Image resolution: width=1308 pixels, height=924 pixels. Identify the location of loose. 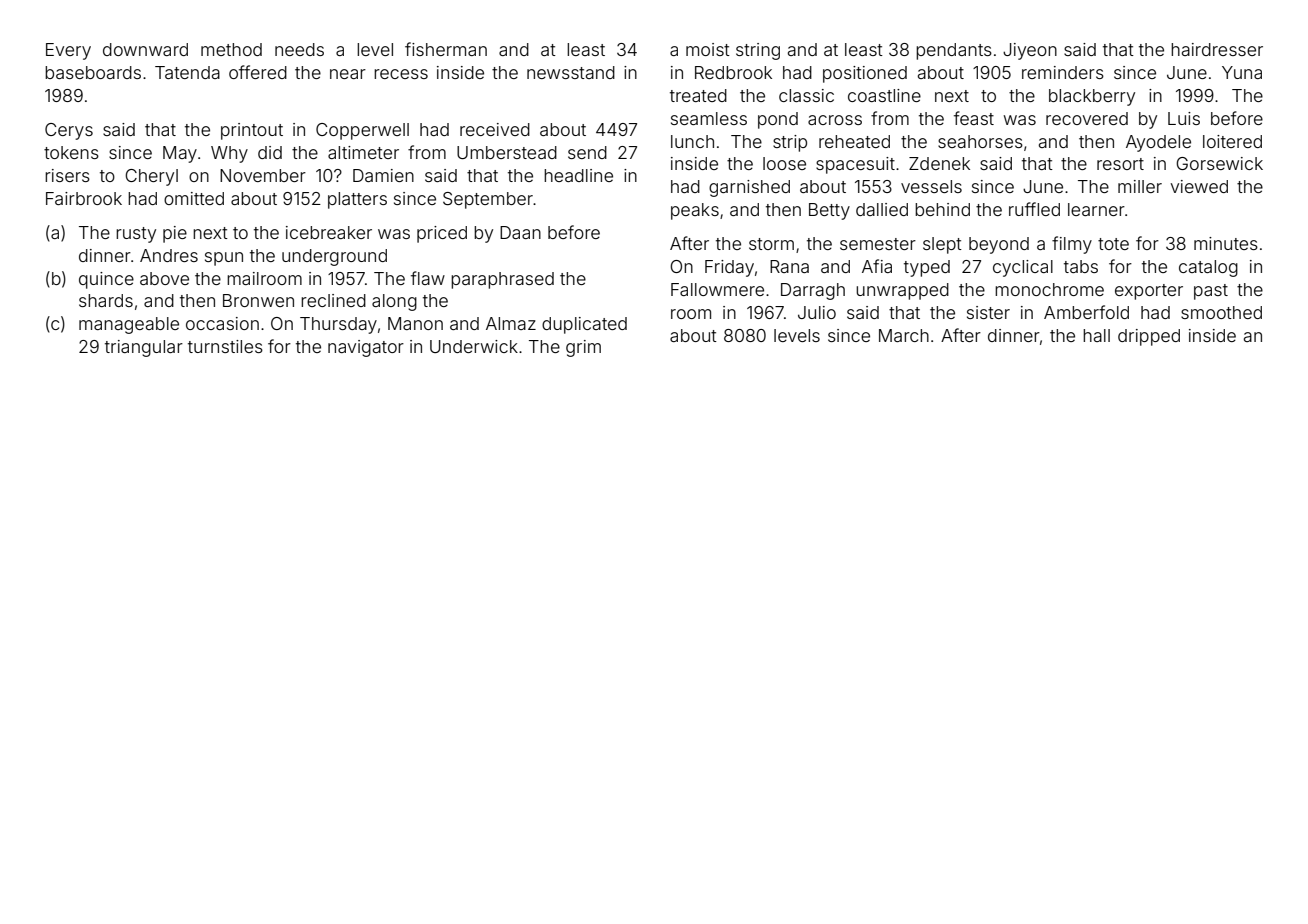
(784, 163).
